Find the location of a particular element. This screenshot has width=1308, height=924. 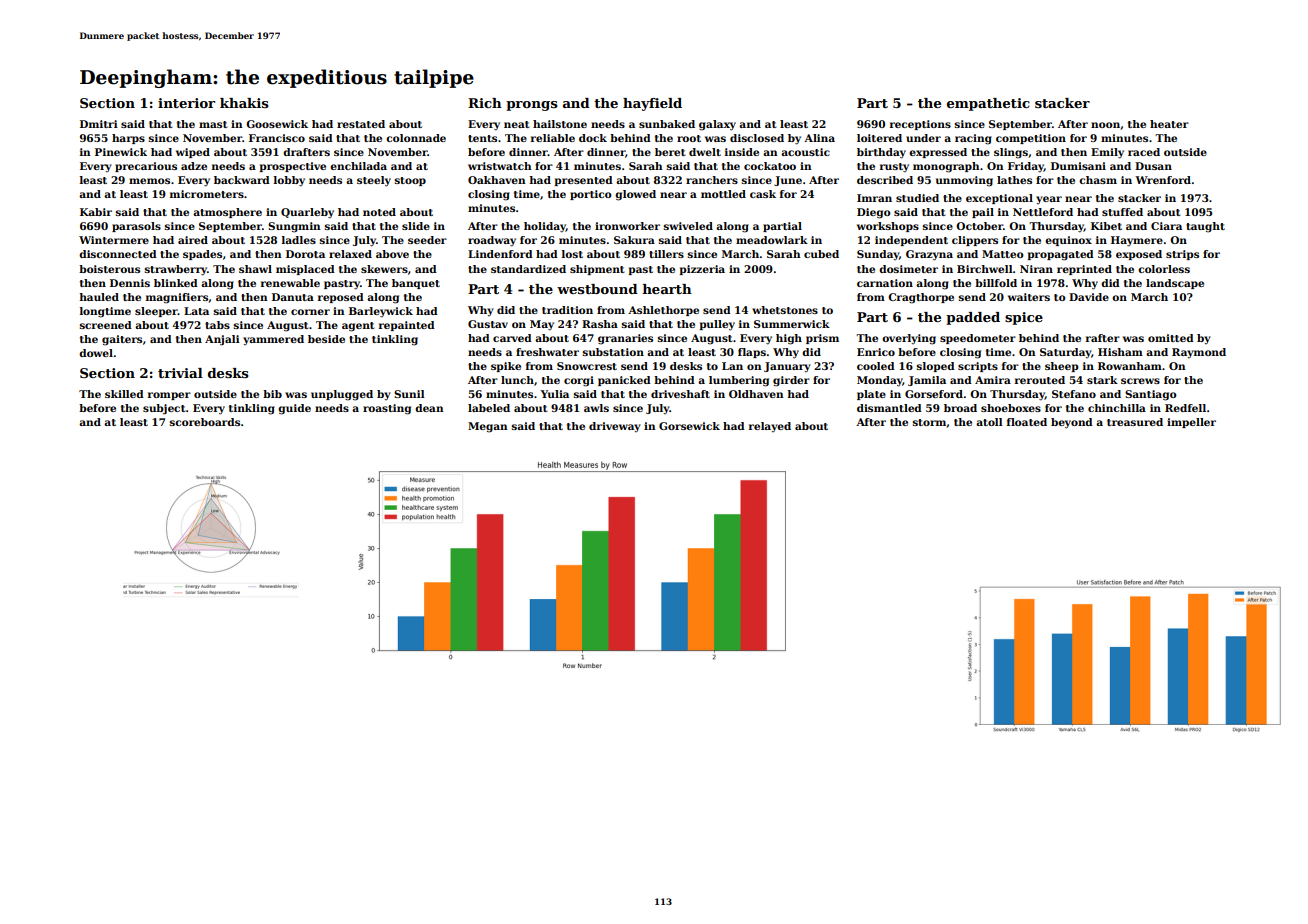

expressed is located at coordinates (938, 153).
